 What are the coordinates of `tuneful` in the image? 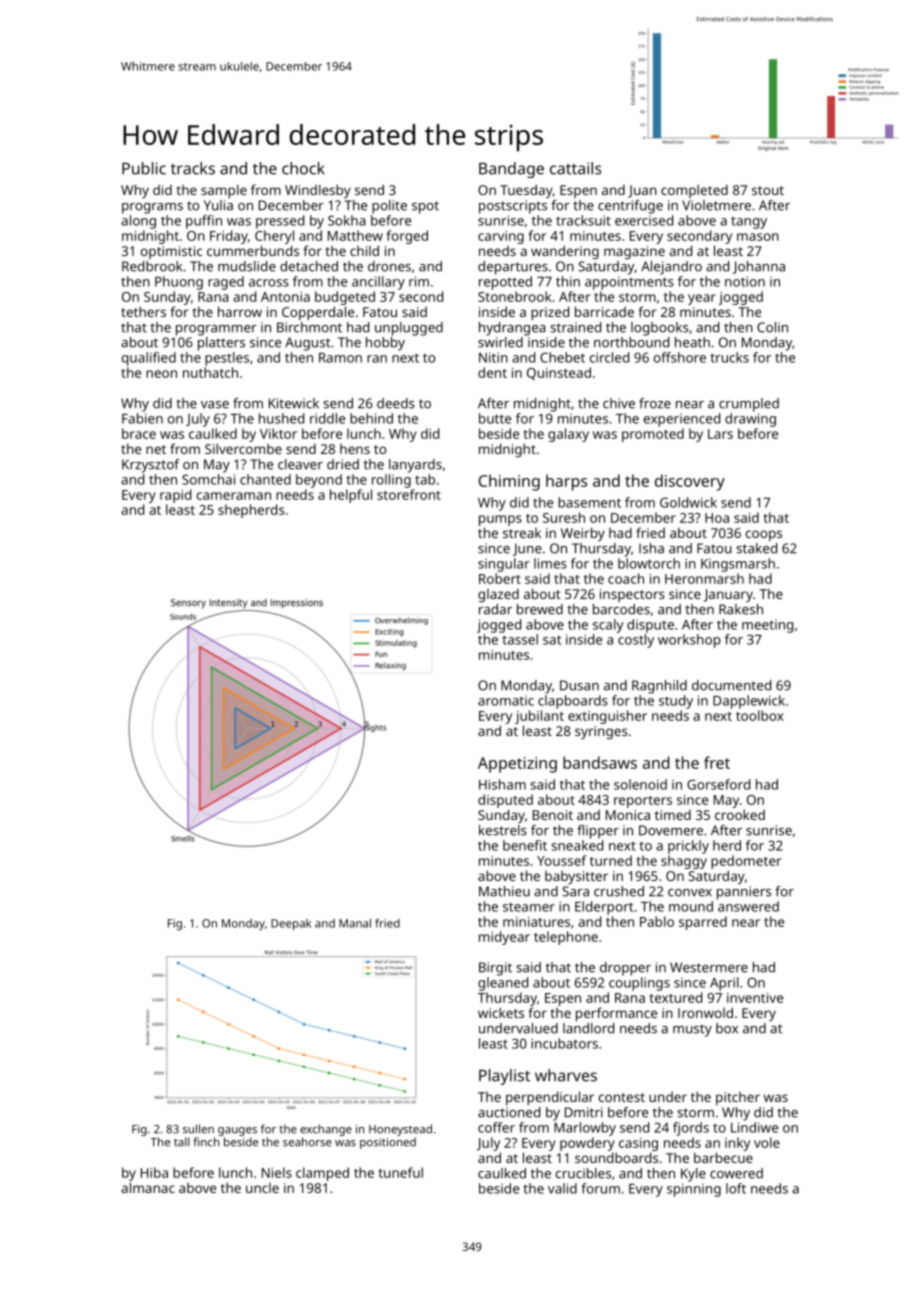 It's located at (401, 1172).
